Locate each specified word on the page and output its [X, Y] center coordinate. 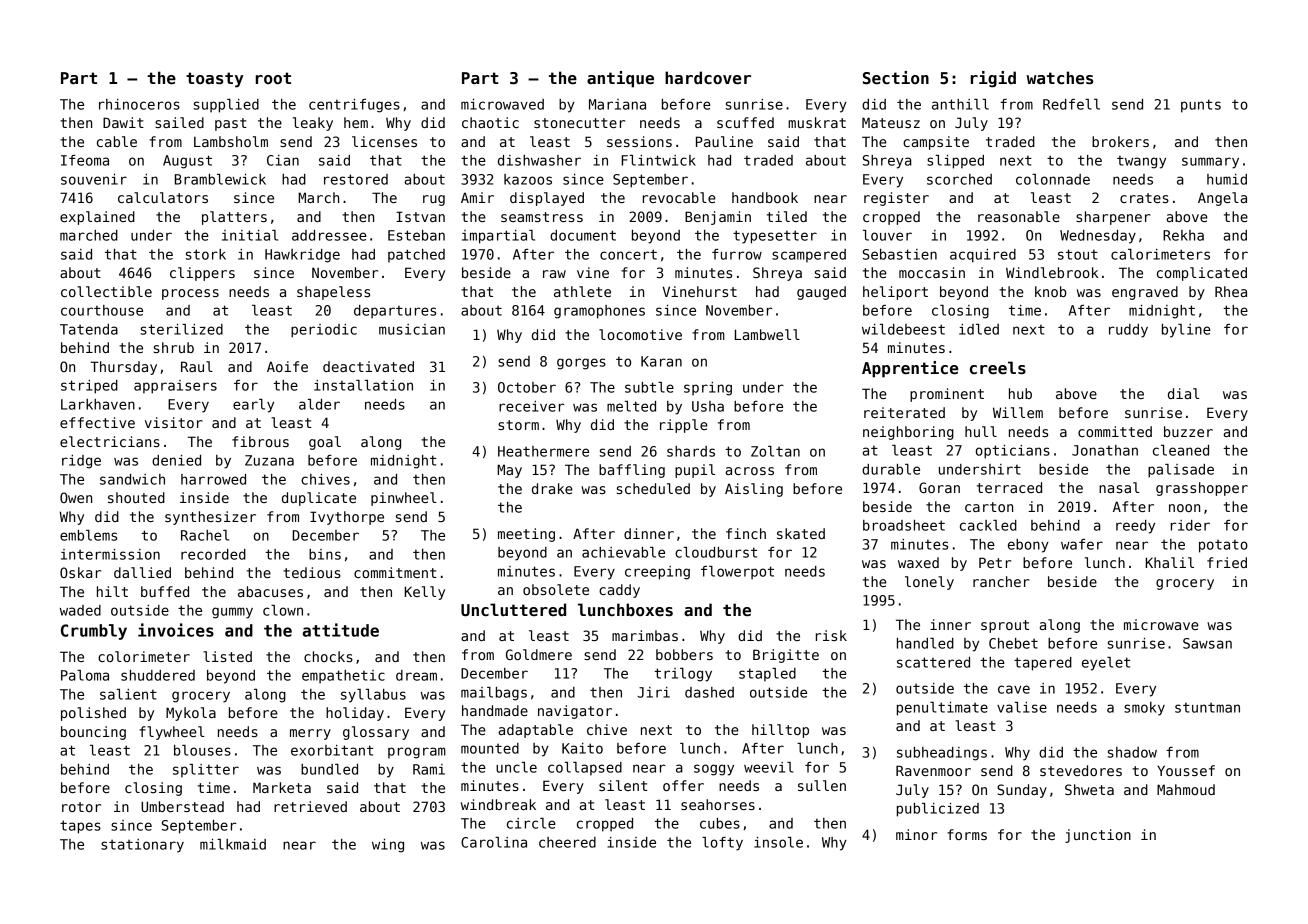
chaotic [490, 122]
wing [388, 846]
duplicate [319, 499]
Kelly [424, 593]
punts [1201, 106]
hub [1020, 393]
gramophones [599, 312]
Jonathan [1105, 450]
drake [552, 488]
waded [80, 610]
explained [97, 218]
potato [1223, 546]
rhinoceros [139, 104]
